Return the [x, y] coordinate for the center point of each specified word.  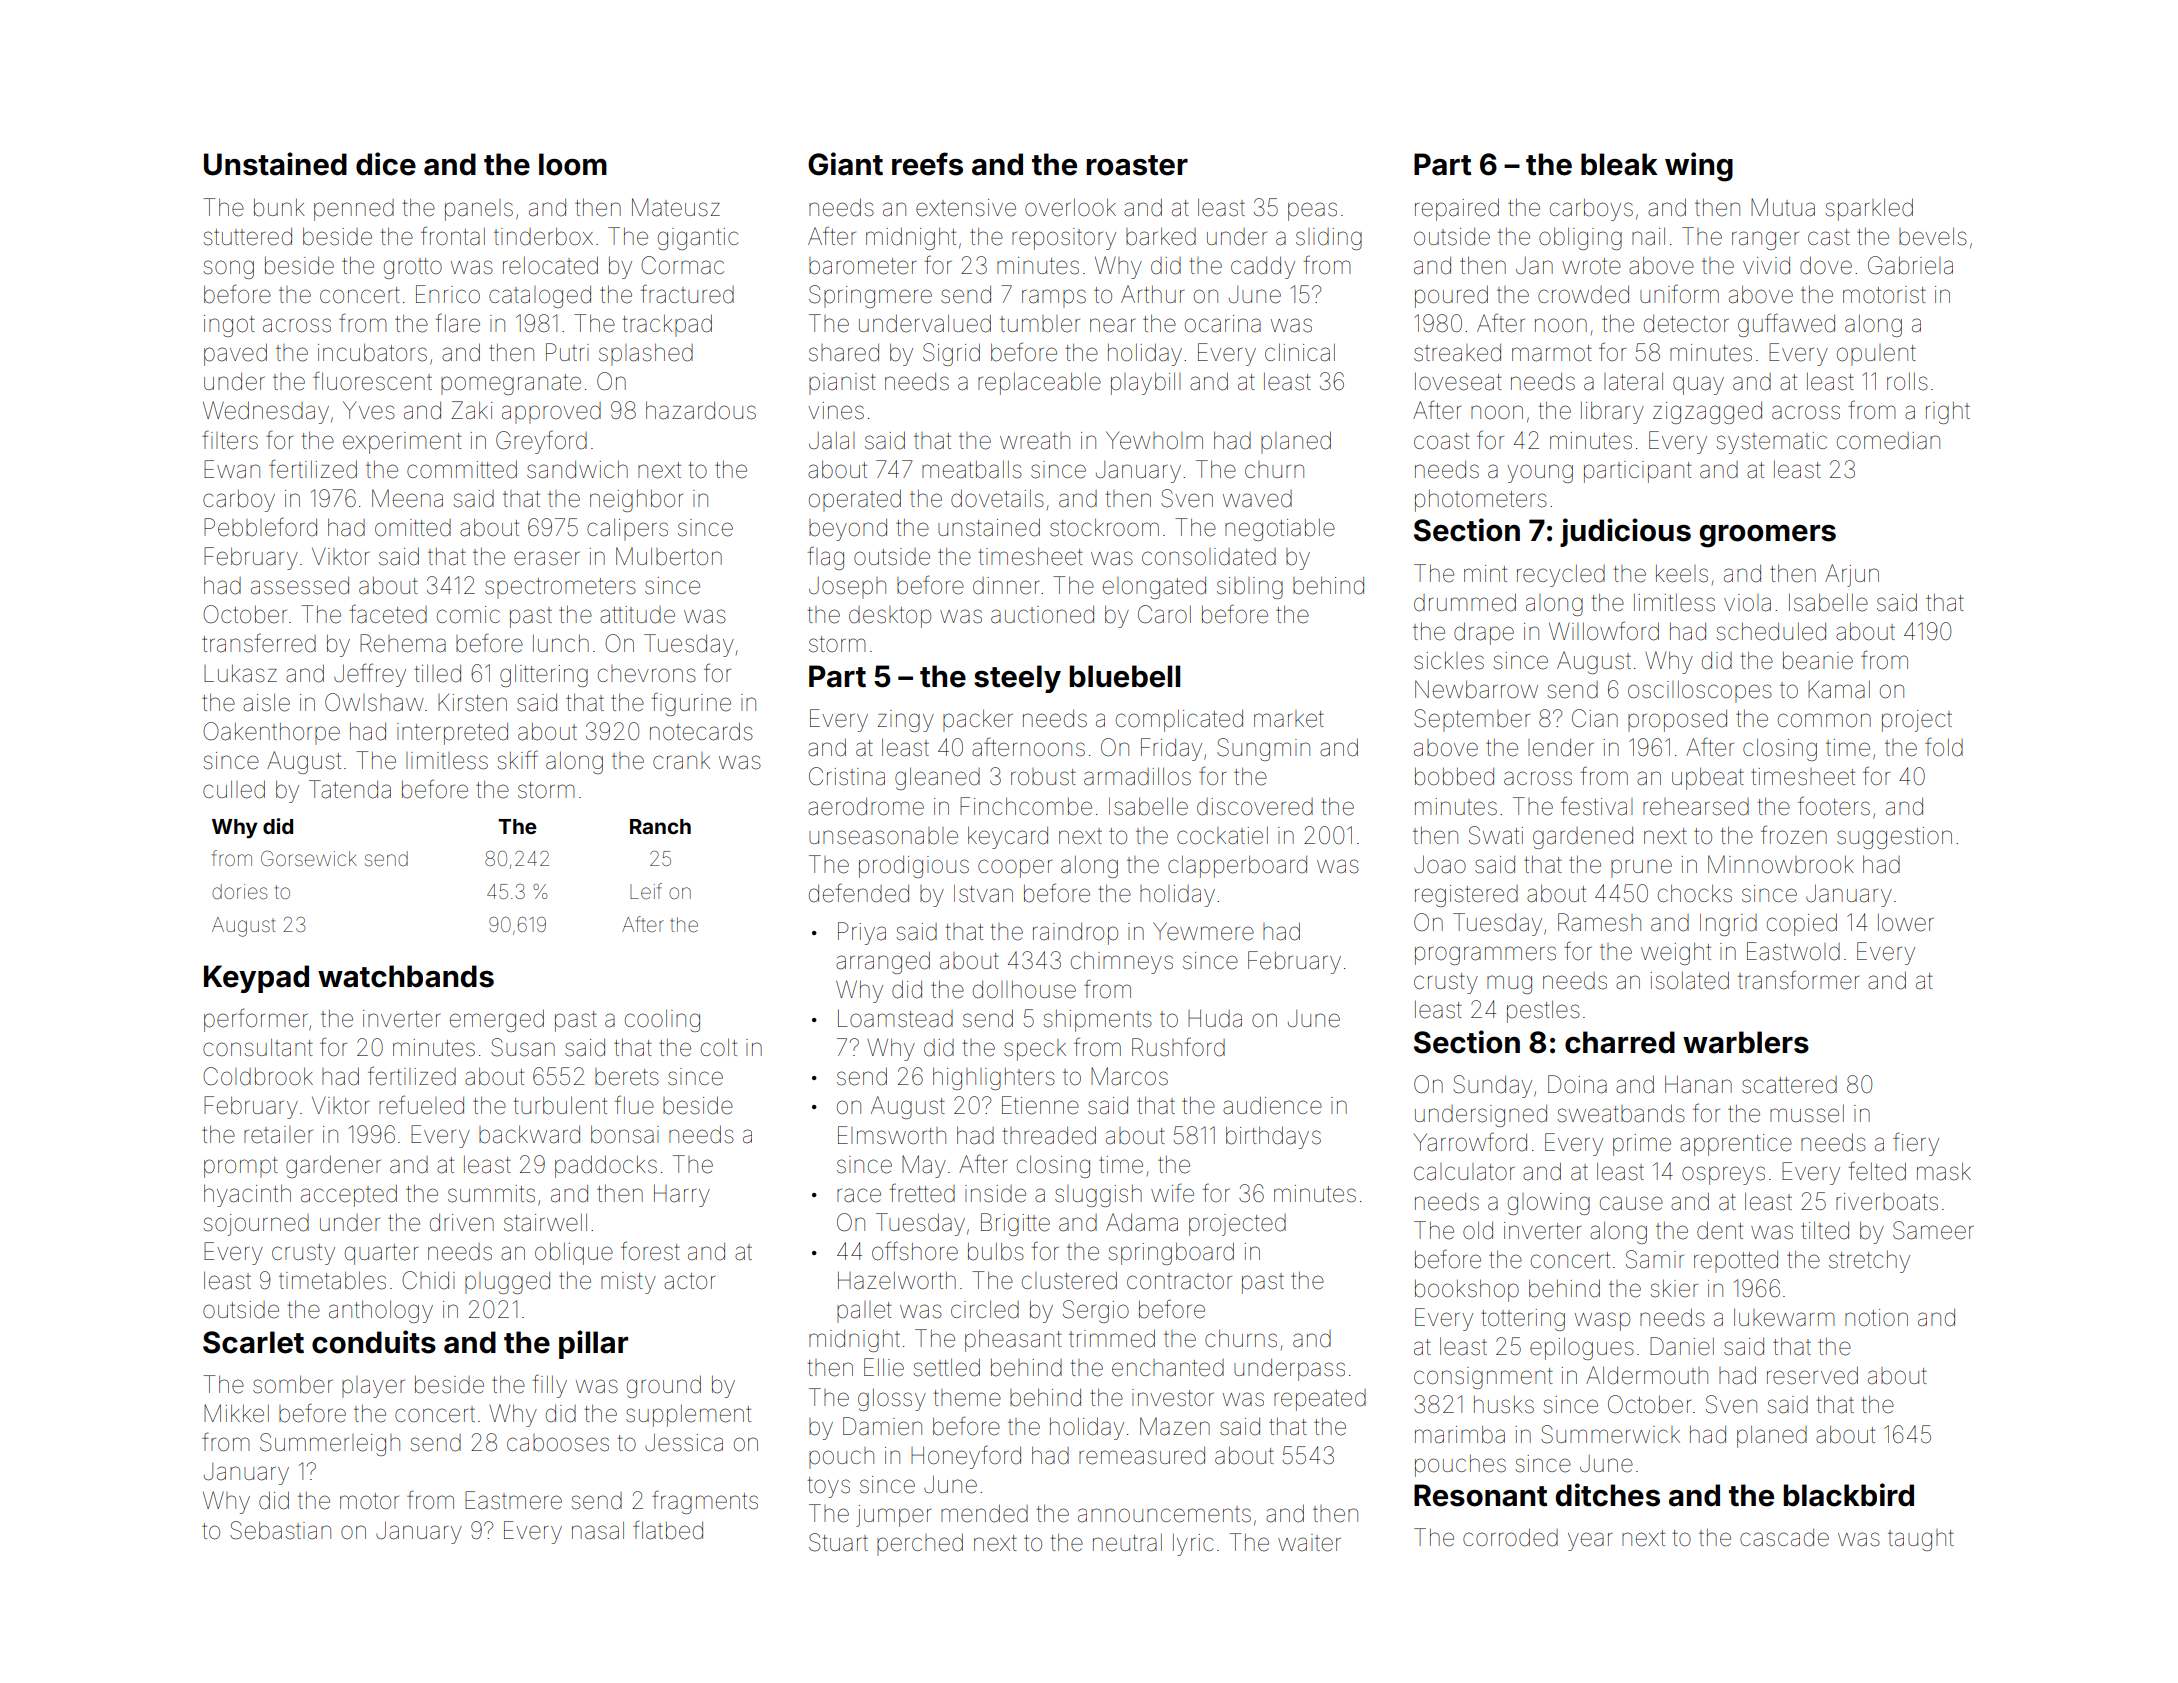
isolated [1690, 980]
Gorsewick [309, 858]
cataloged [540, 297]
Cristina [847, 776]
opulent [1876, 355]
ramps [1054, 298]
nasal [598, 1530]
